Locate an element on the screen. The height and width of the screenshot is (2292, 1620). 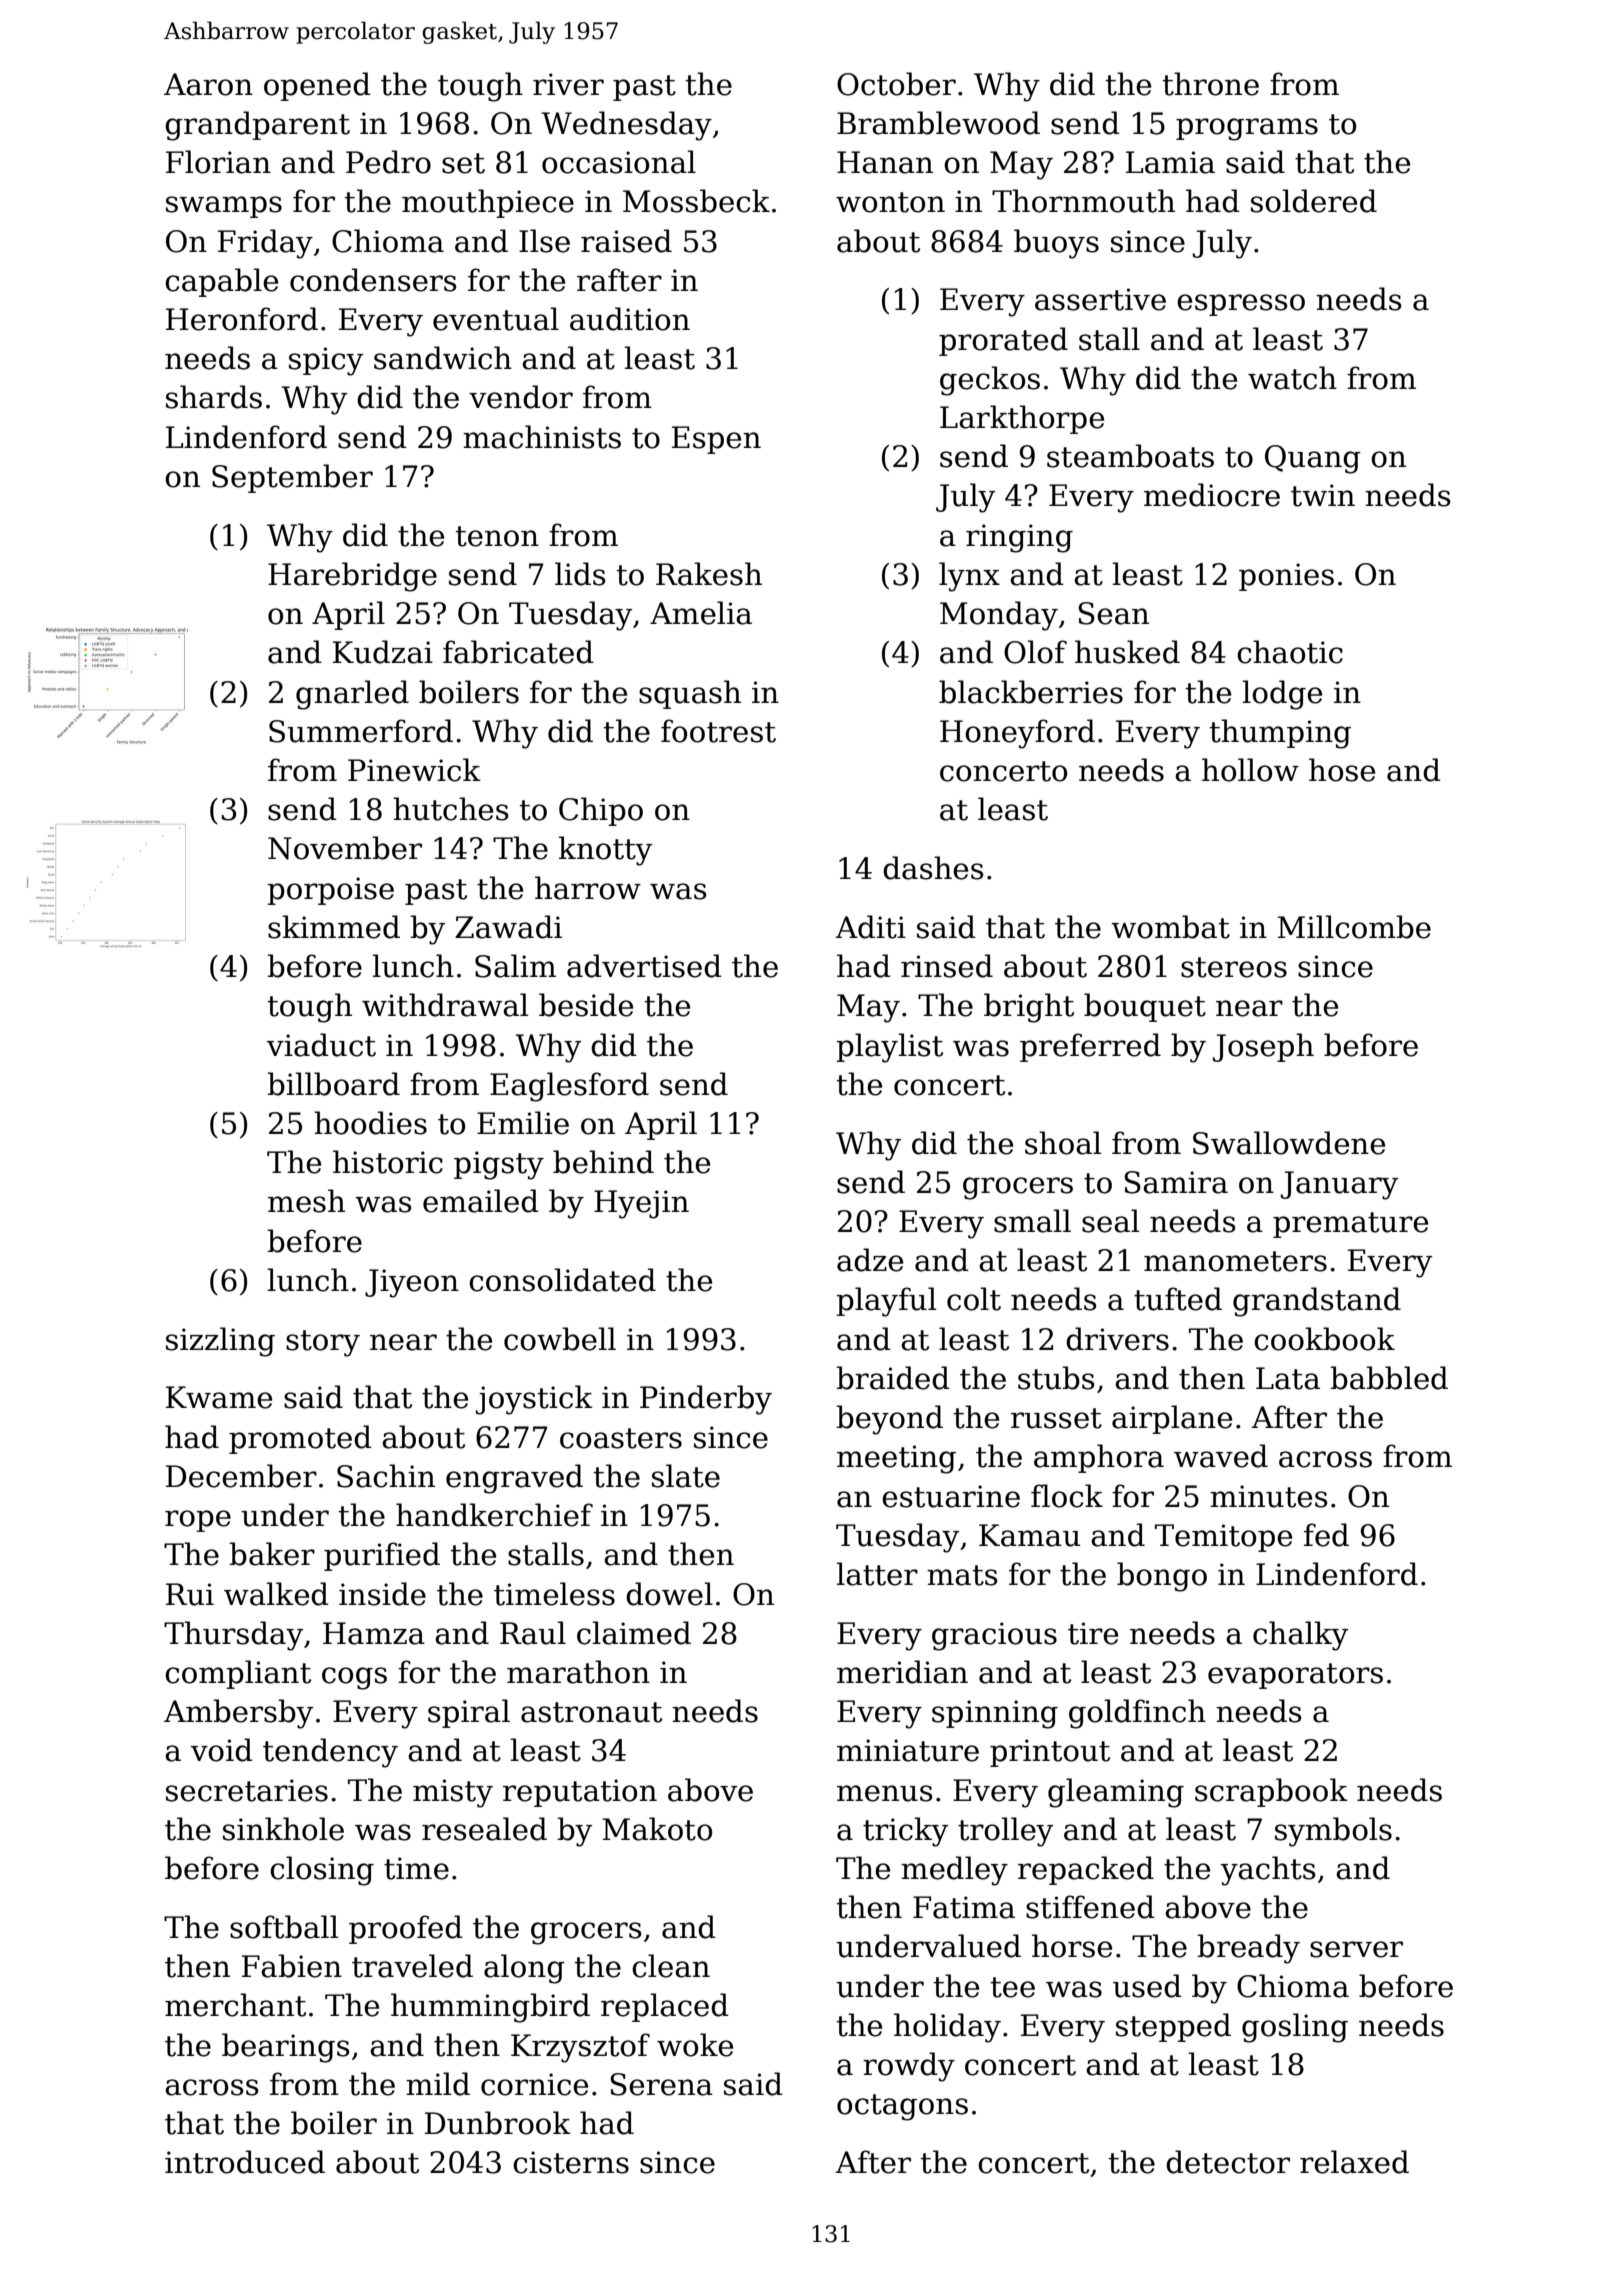
twin is located at coordinates (1323, 495).
